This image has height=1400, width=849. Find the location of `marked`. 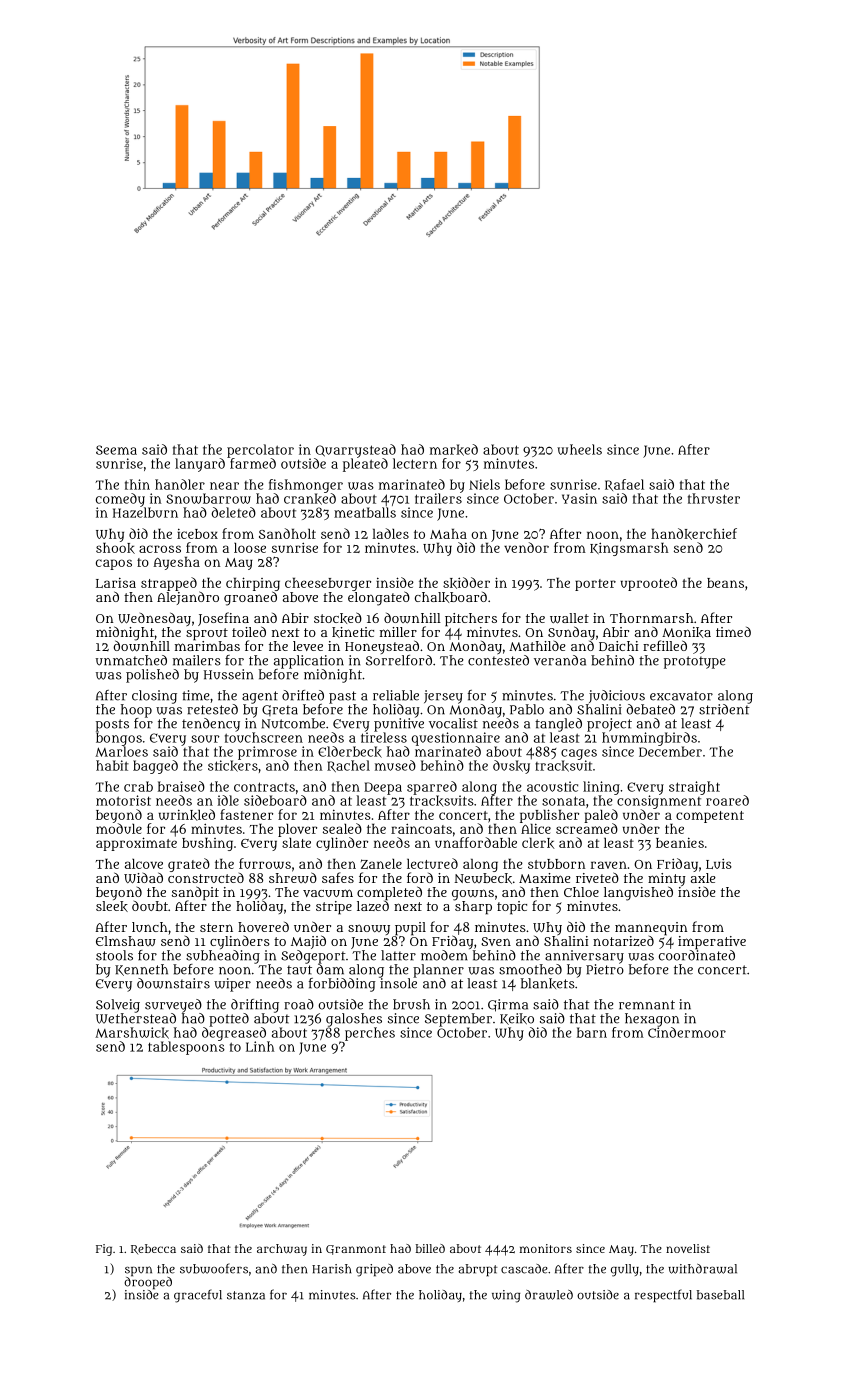

marked is located at coordinates (454, 450).
